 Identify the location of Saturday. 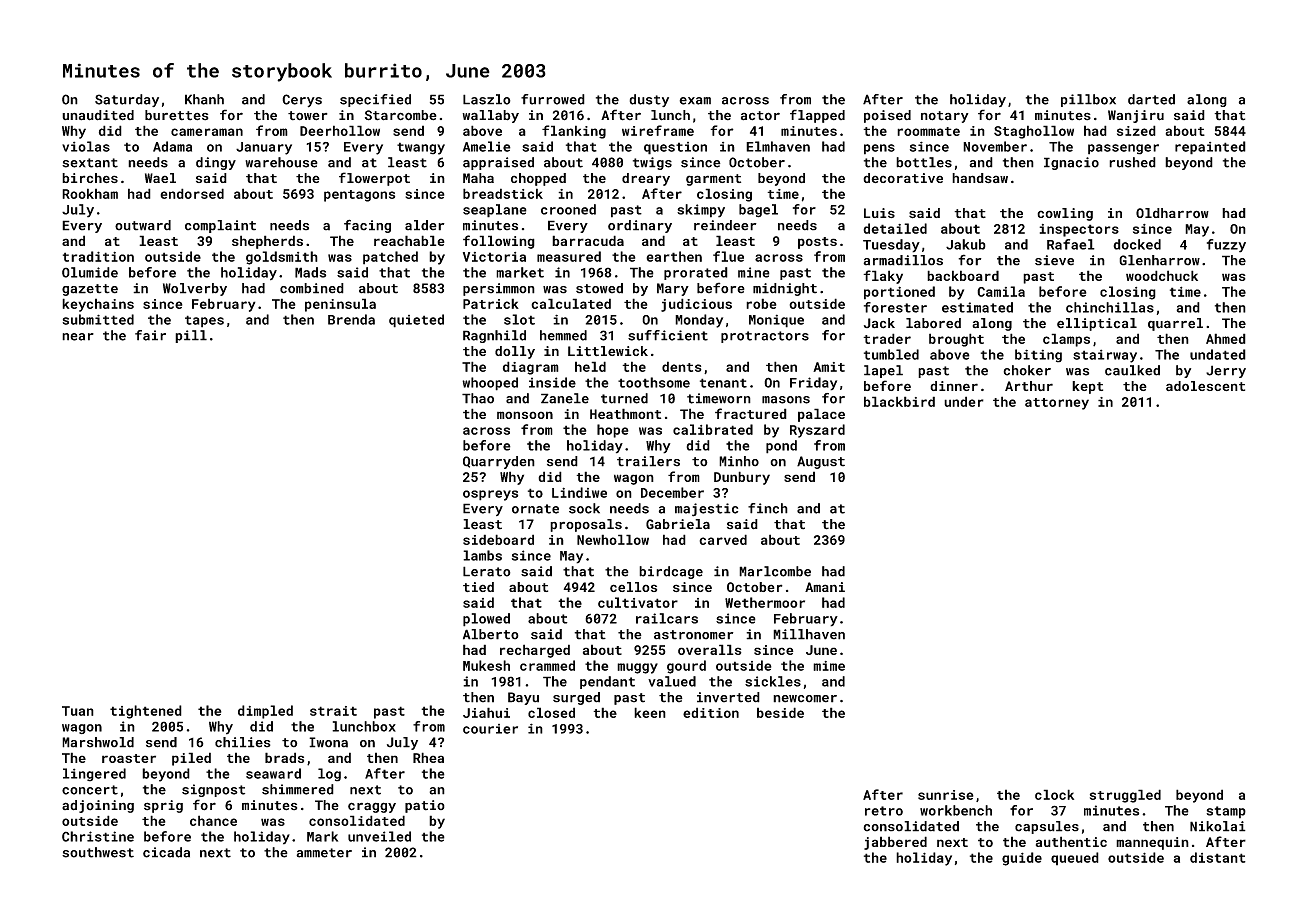
(127, 100).
